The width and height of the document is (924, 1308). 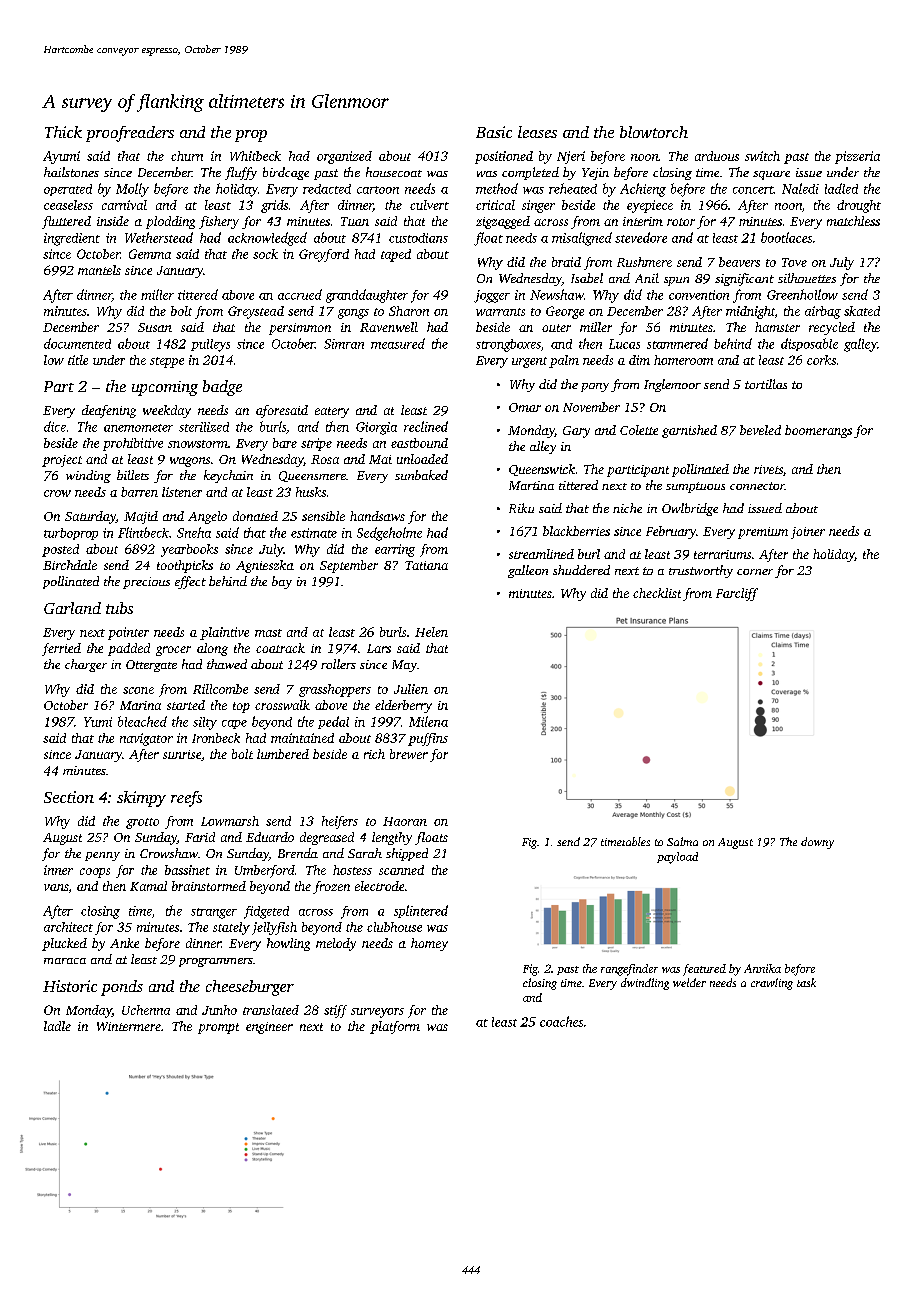 I want to click on premium, so click(x=763, y=533).
